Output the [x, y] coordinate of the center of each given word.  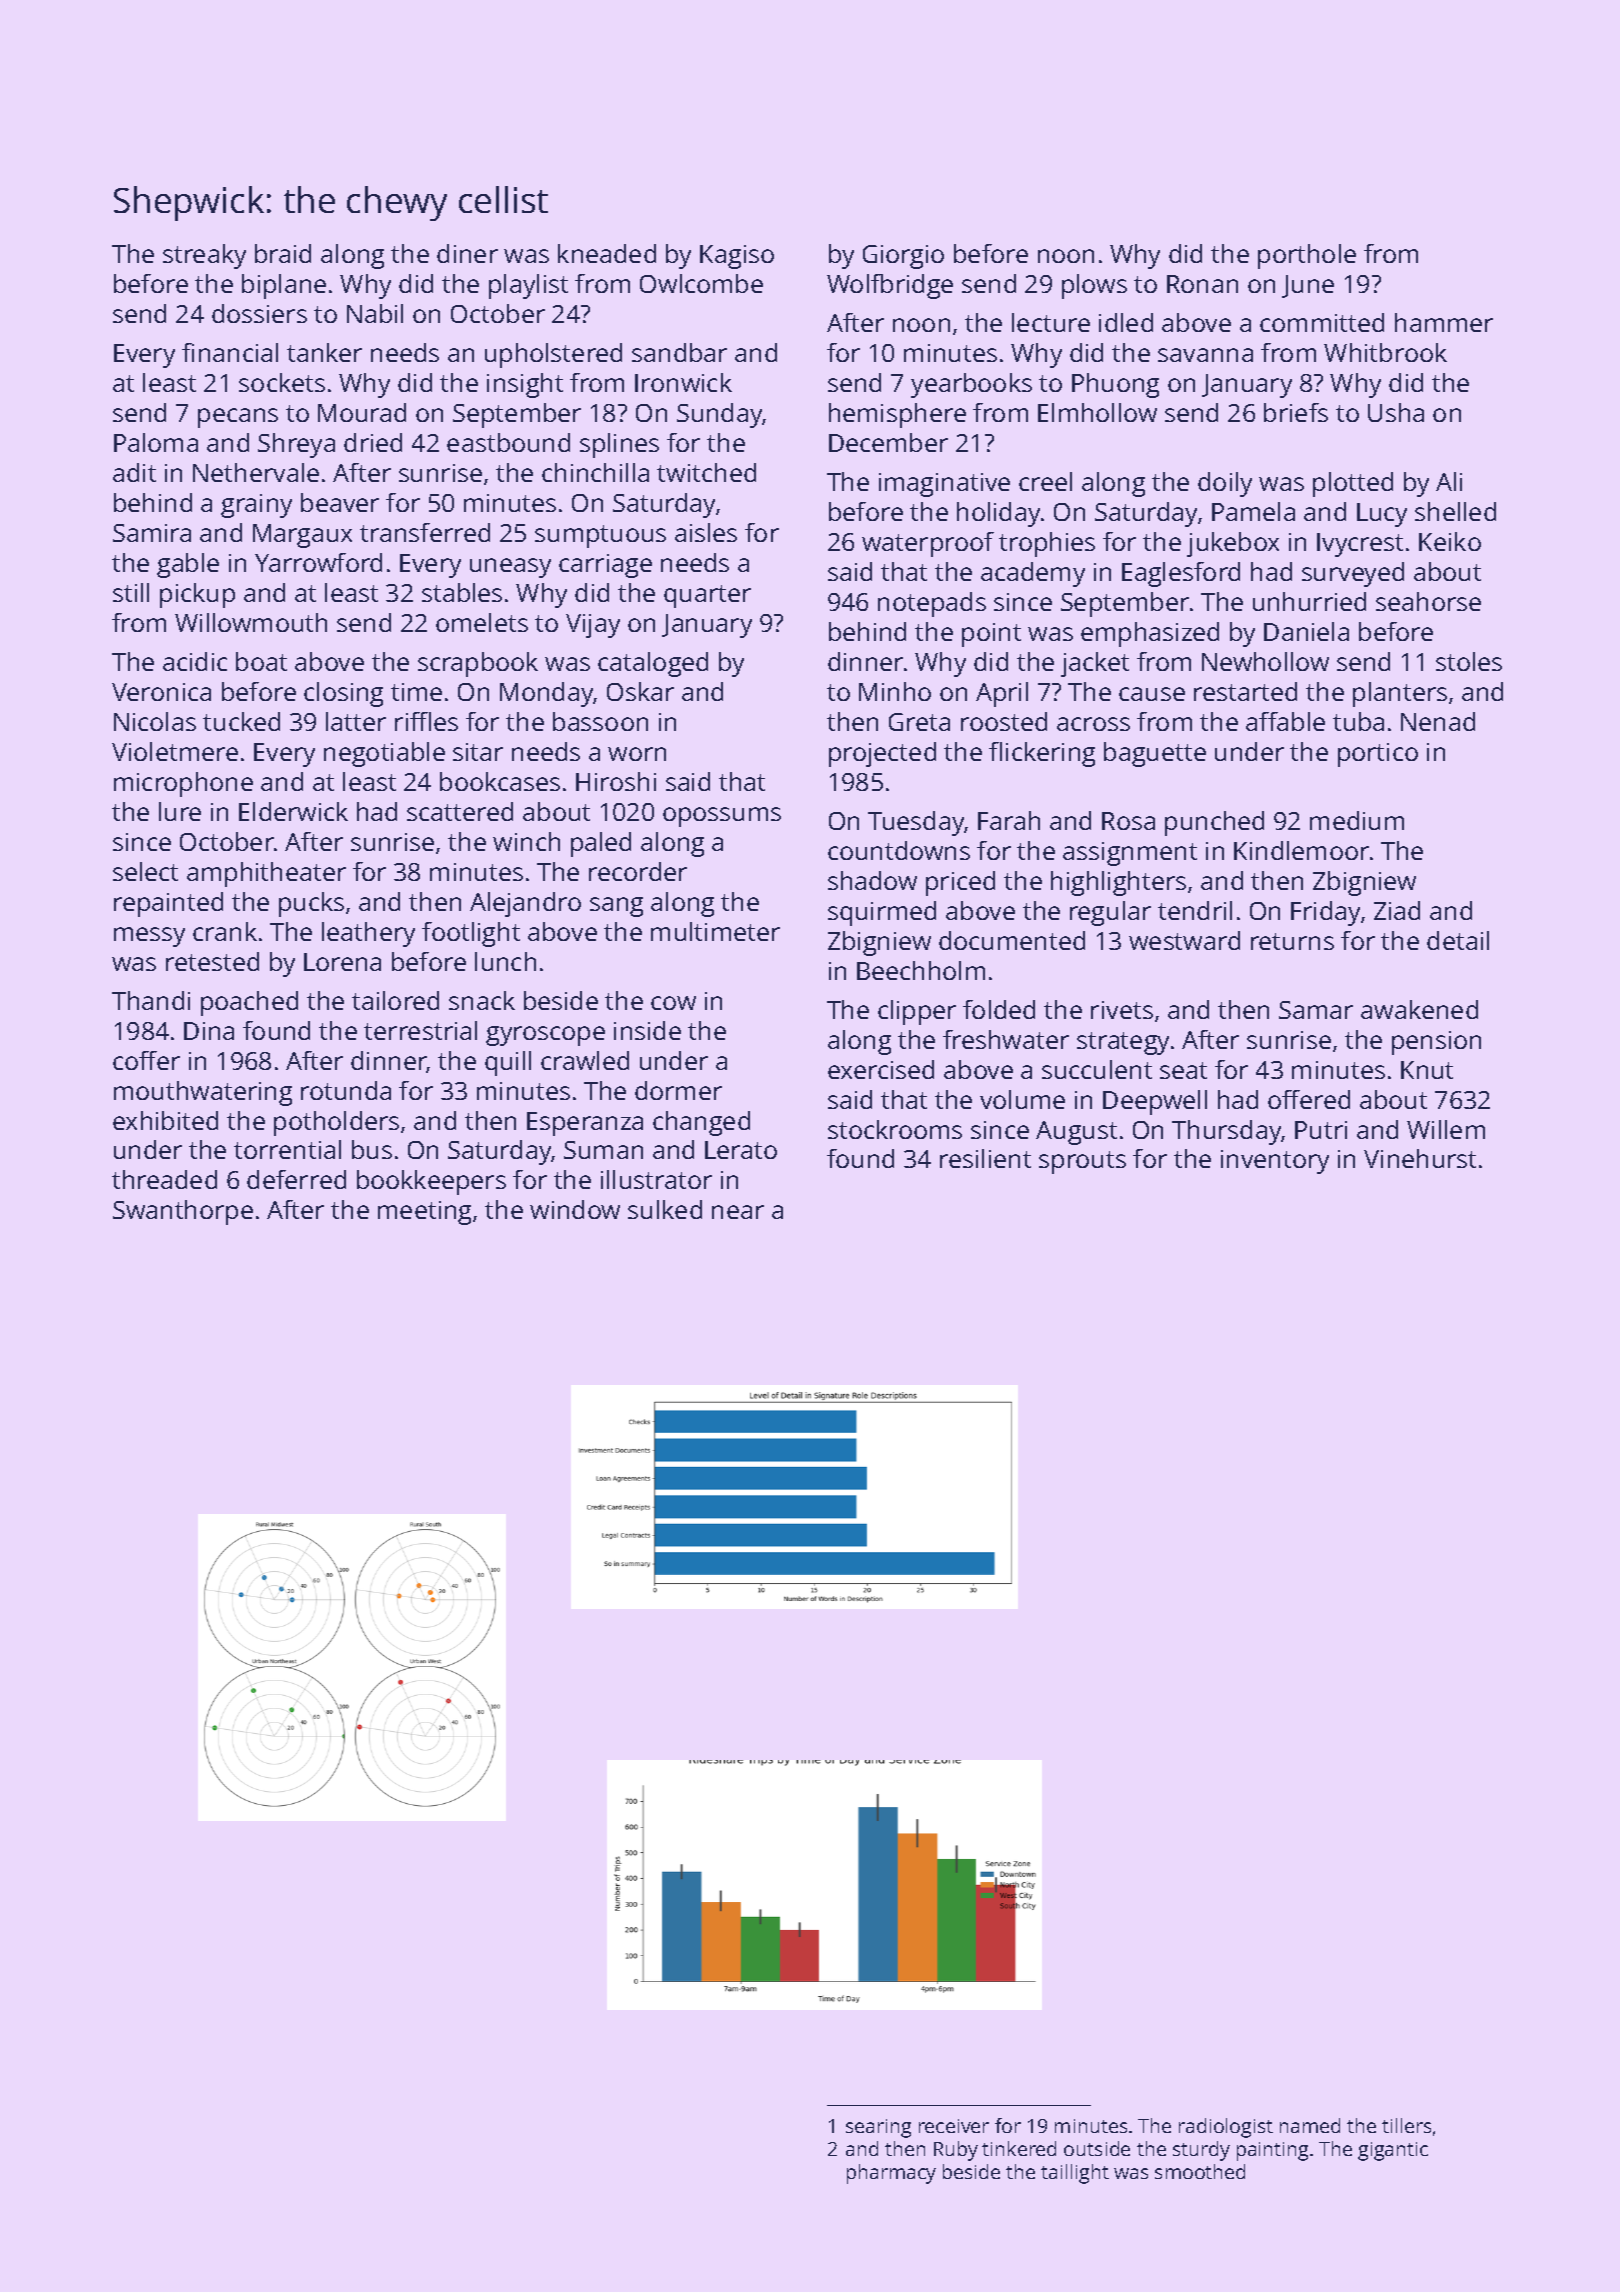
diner [467, 253]
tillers [1406, 2125]
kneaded [607, 253]
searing [878, 2128]
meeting [424, 1213]
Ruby [956, 2151]
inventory [1275, 1162]
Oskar [640, 691]
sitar [478, 752]
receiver [954, 2126]
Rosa [1128, 821]
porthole [1307, 256]
